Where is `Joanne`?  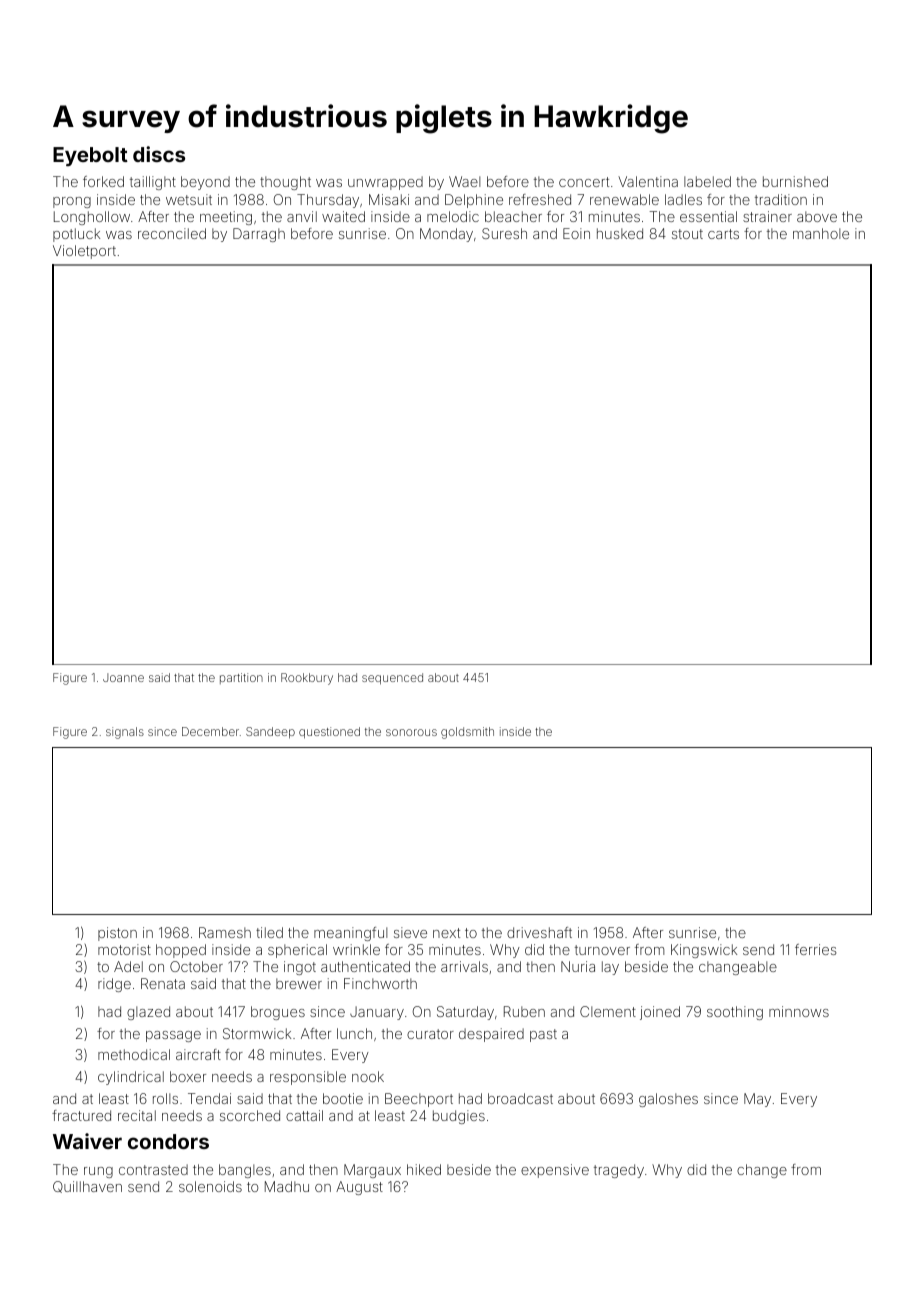
Joanne is located at coordinates (123, 677).
